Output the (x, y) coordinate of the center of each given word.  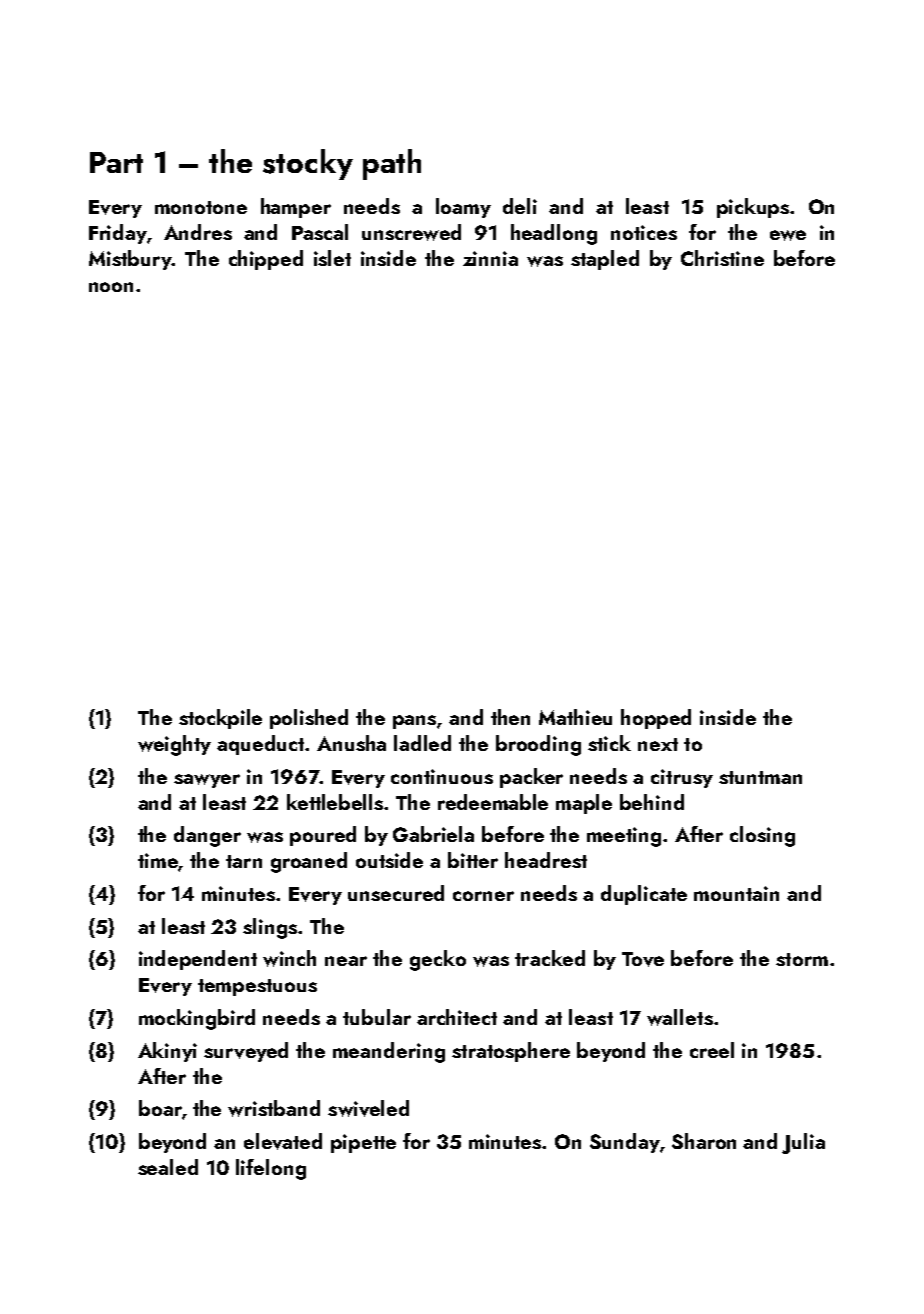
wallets (680, 1017)
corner (483, 896)
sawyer (207, 781)
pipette (363, 1143)
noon (111, 287)
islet (332, 258)
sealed (168, 1167)
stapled (605, 260)
